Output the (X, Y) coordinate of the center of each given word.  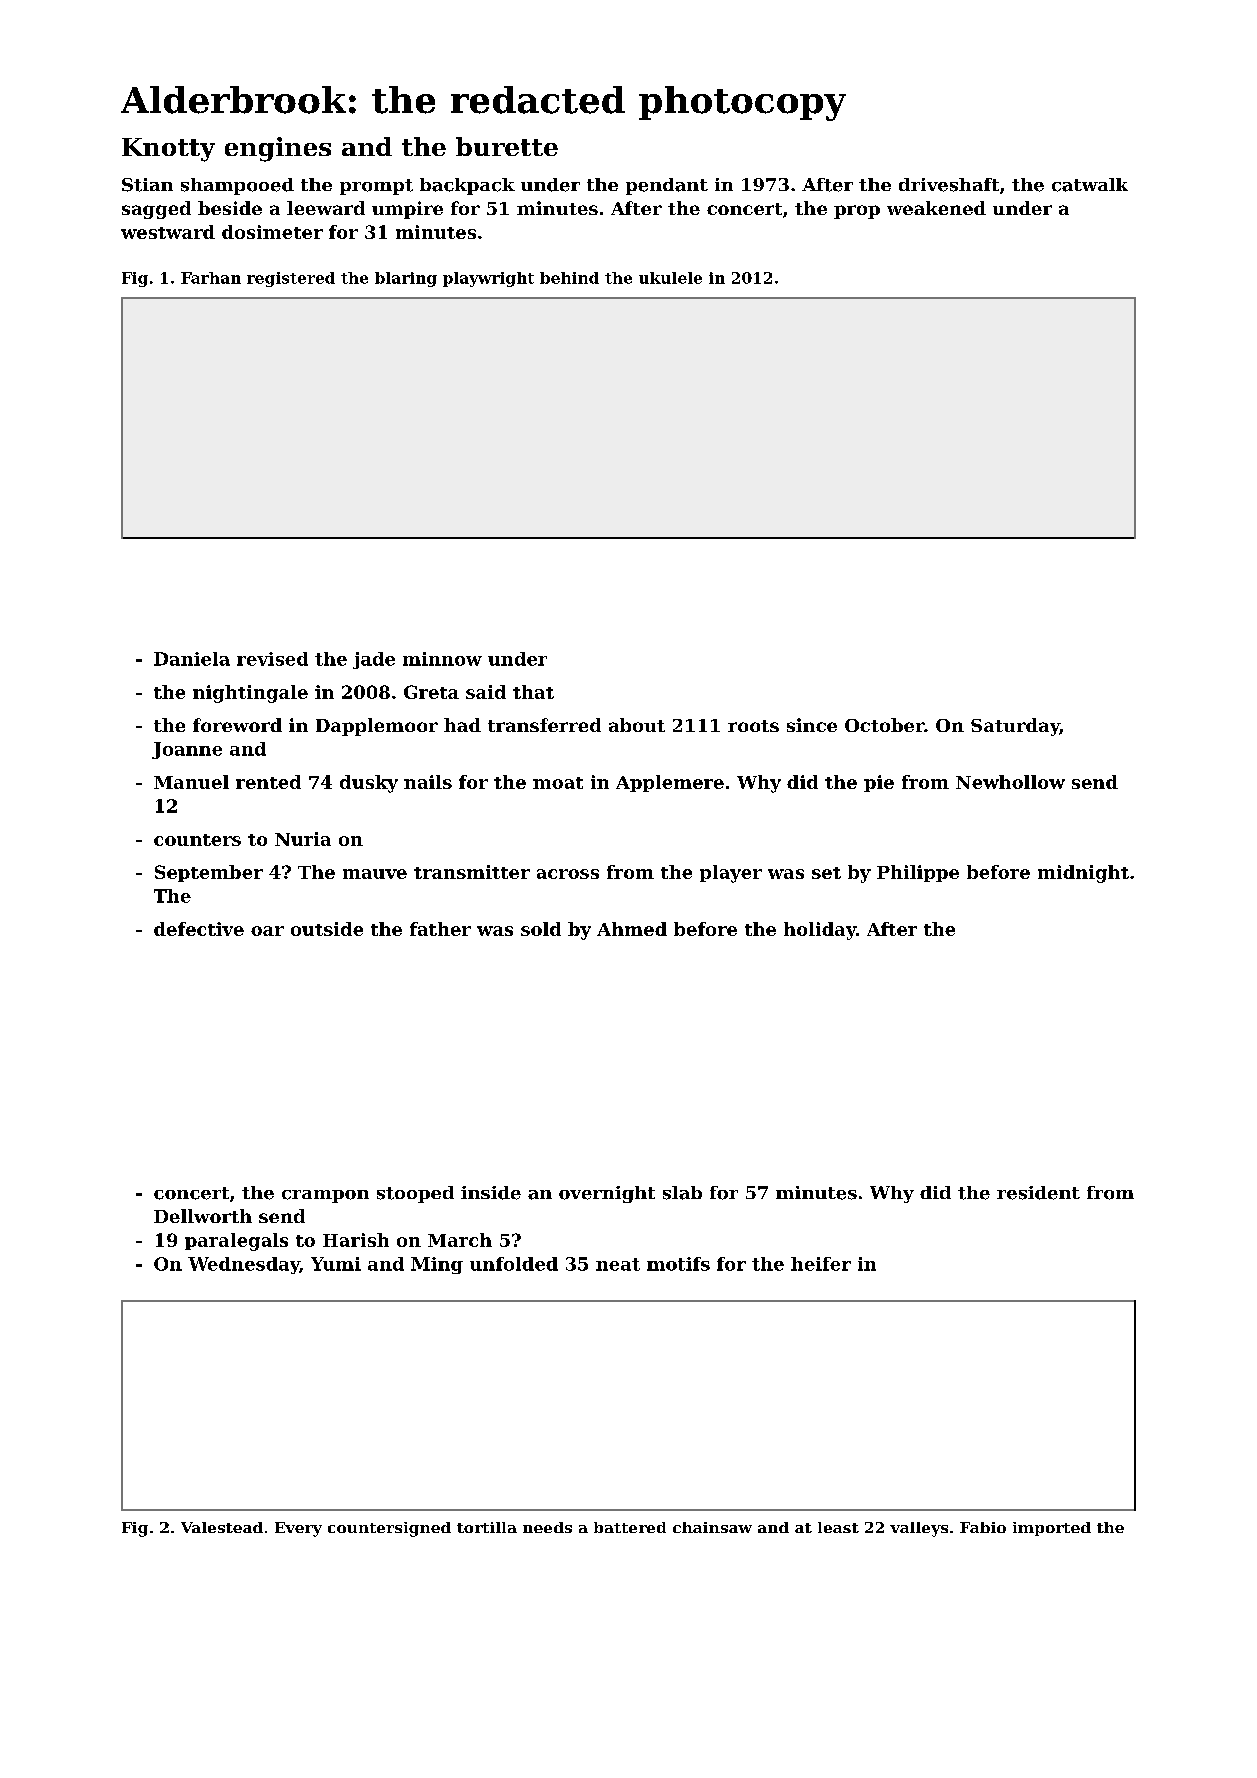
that (533, 692)
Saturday (1015, 727)
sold (541, 929)
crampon (325, 1196)
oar (267, 931)
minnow (442, 659)
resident (1038, 1193)
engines (278, 149)
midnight (1083, 874)
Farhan (211, 278)
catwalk (1090, 185)
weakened (936, 208)
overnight (607, 1194)
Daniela (192, 659)
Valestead (222, 1527)
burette (507, 146)
